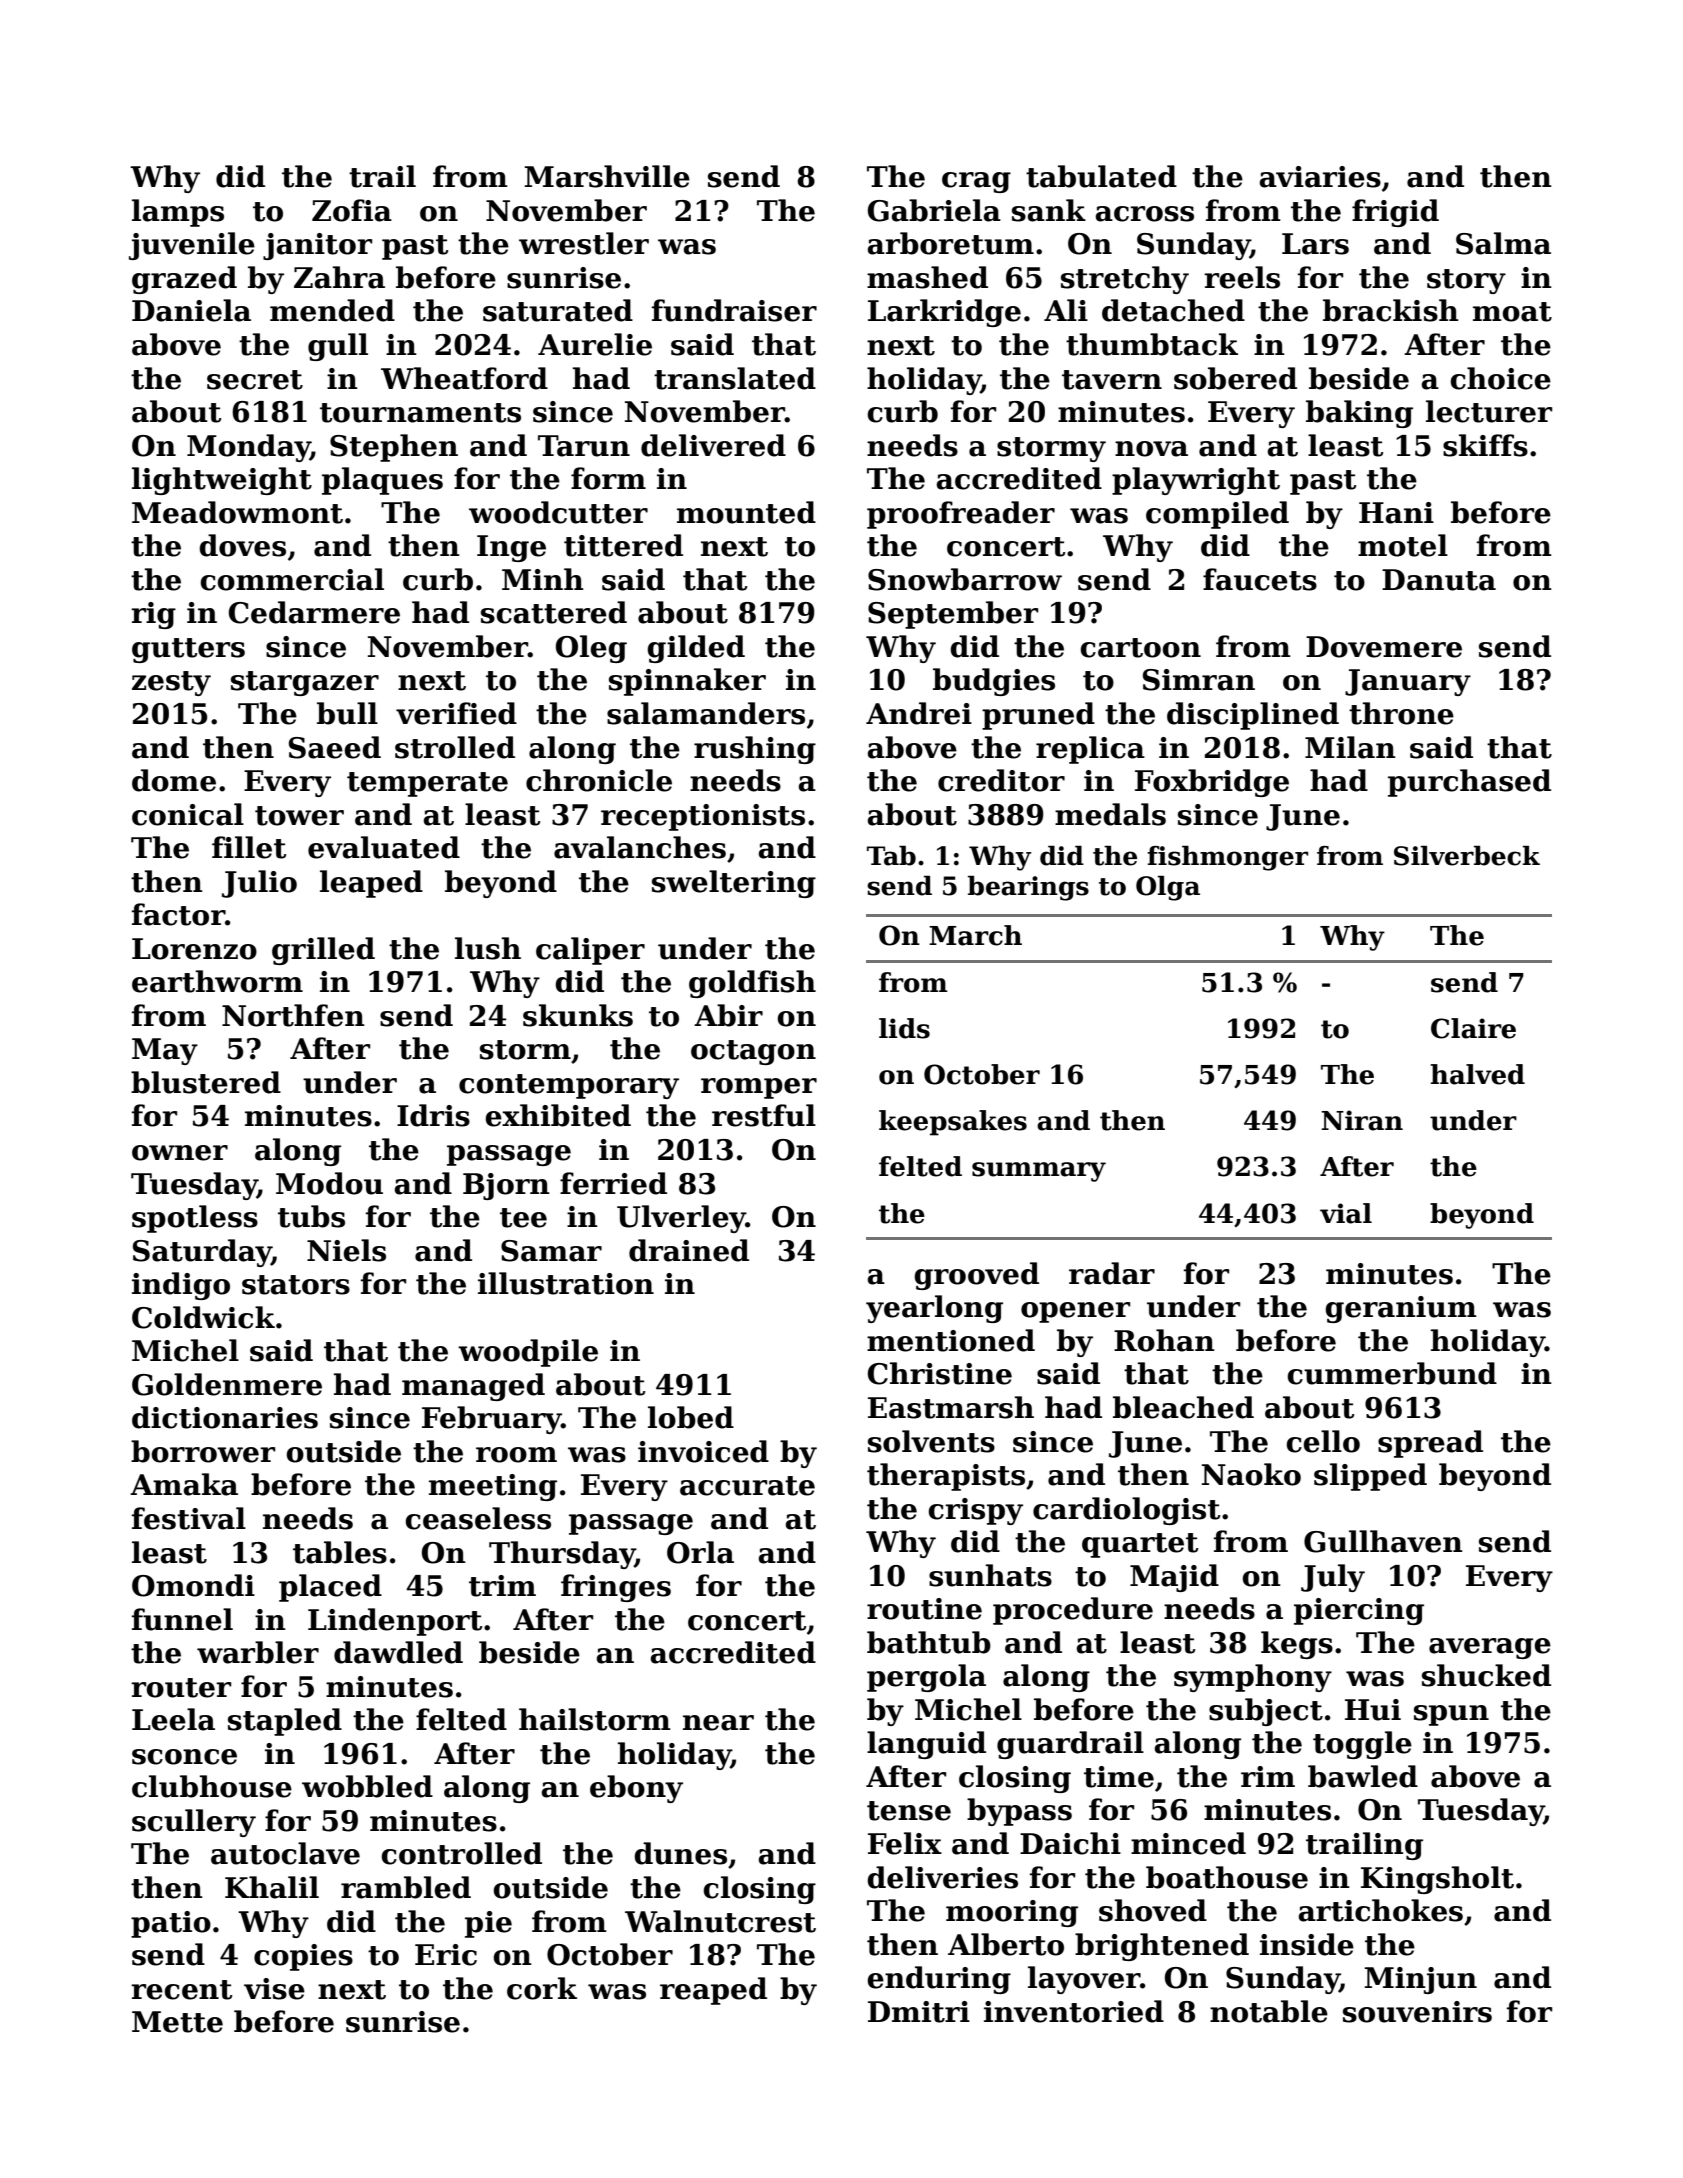 Image resolution: width=1683 pixels, height=2178 pixels. What do you see at coordinates (314, 612) in the image?
I see `Cedarmere` at bounding box center [314, 612].
